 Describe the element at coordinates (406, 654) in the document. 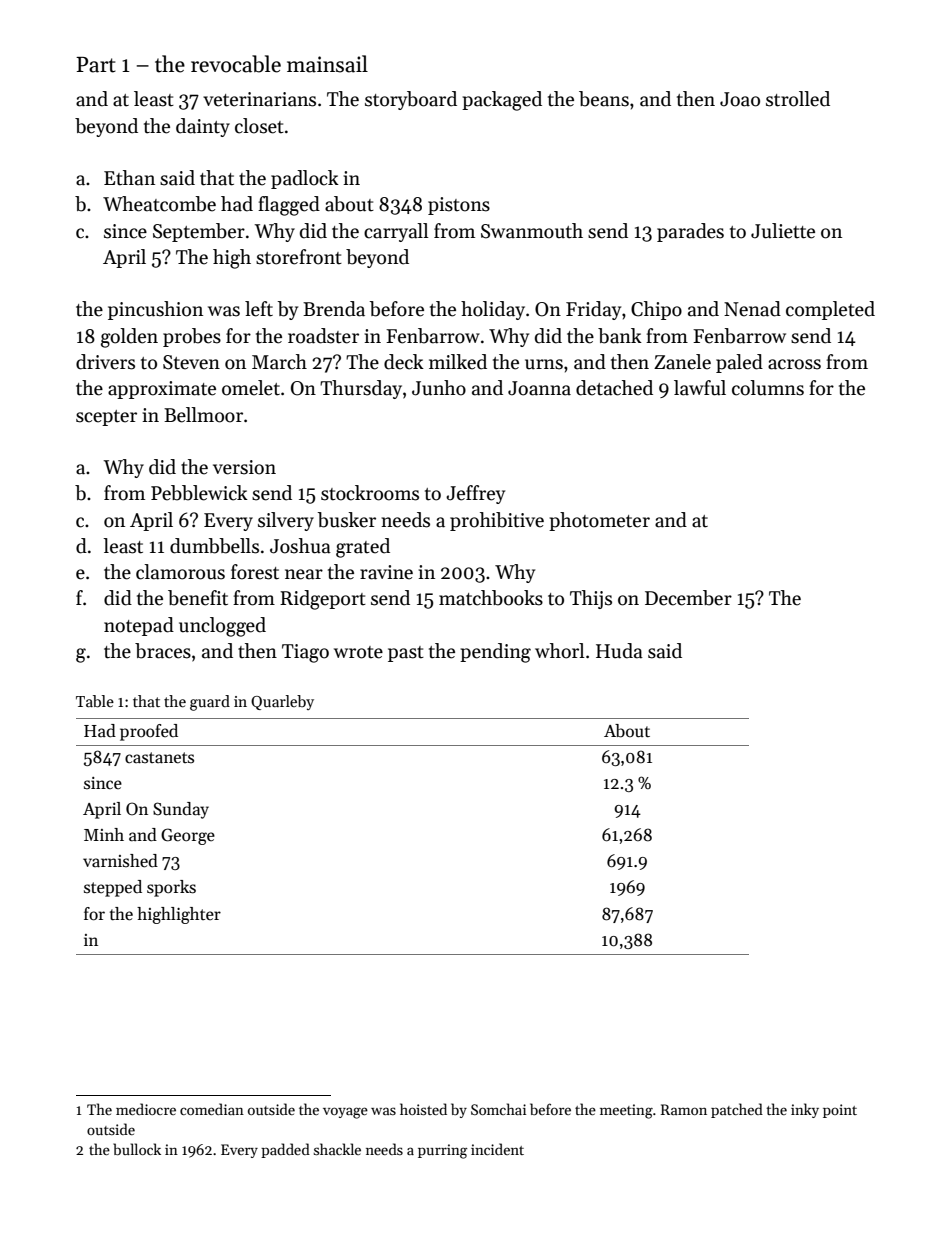

I see `past` at that location.
